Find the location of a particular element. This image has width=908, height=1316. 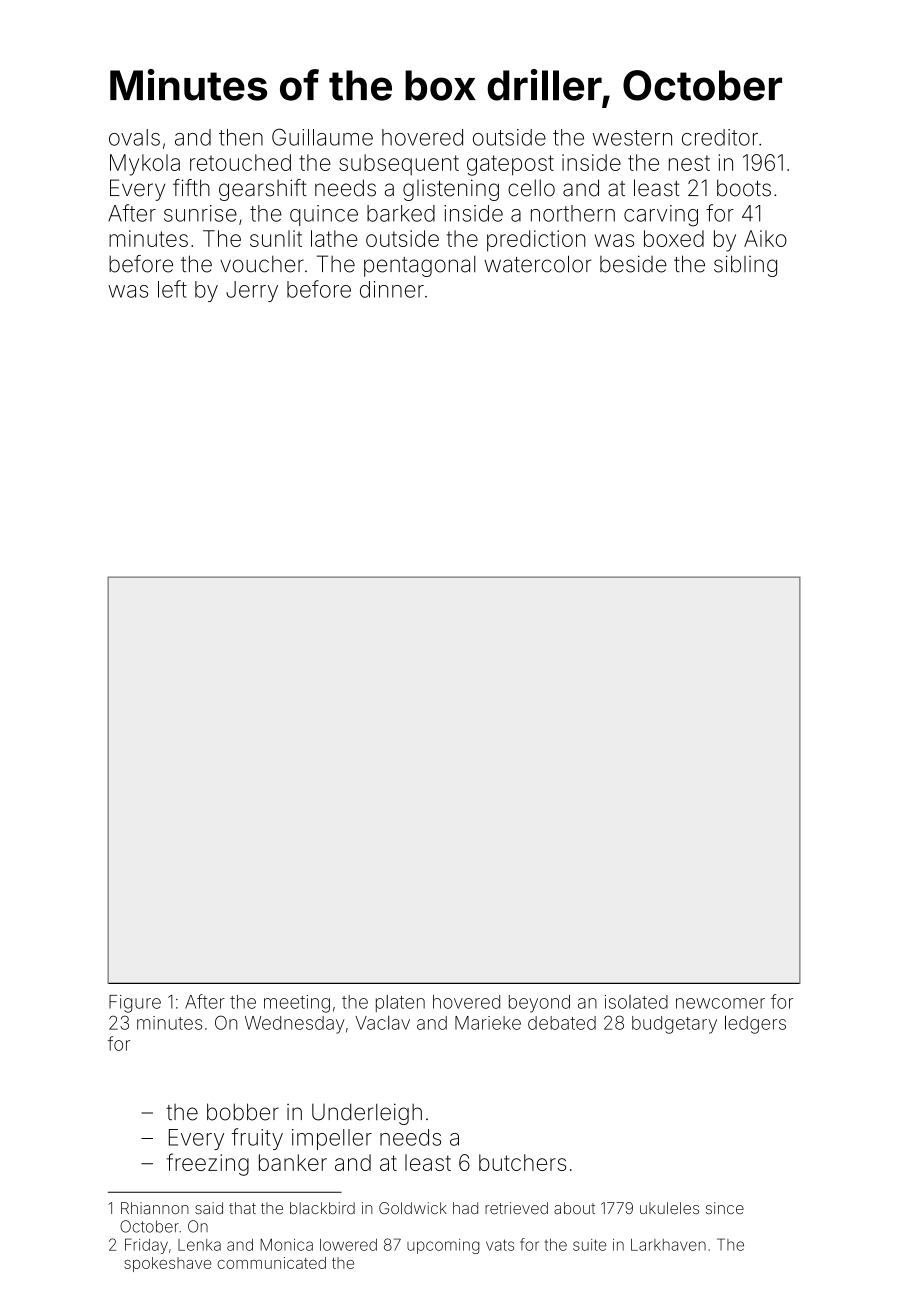

creditor is located at coordinates (720, 137).
